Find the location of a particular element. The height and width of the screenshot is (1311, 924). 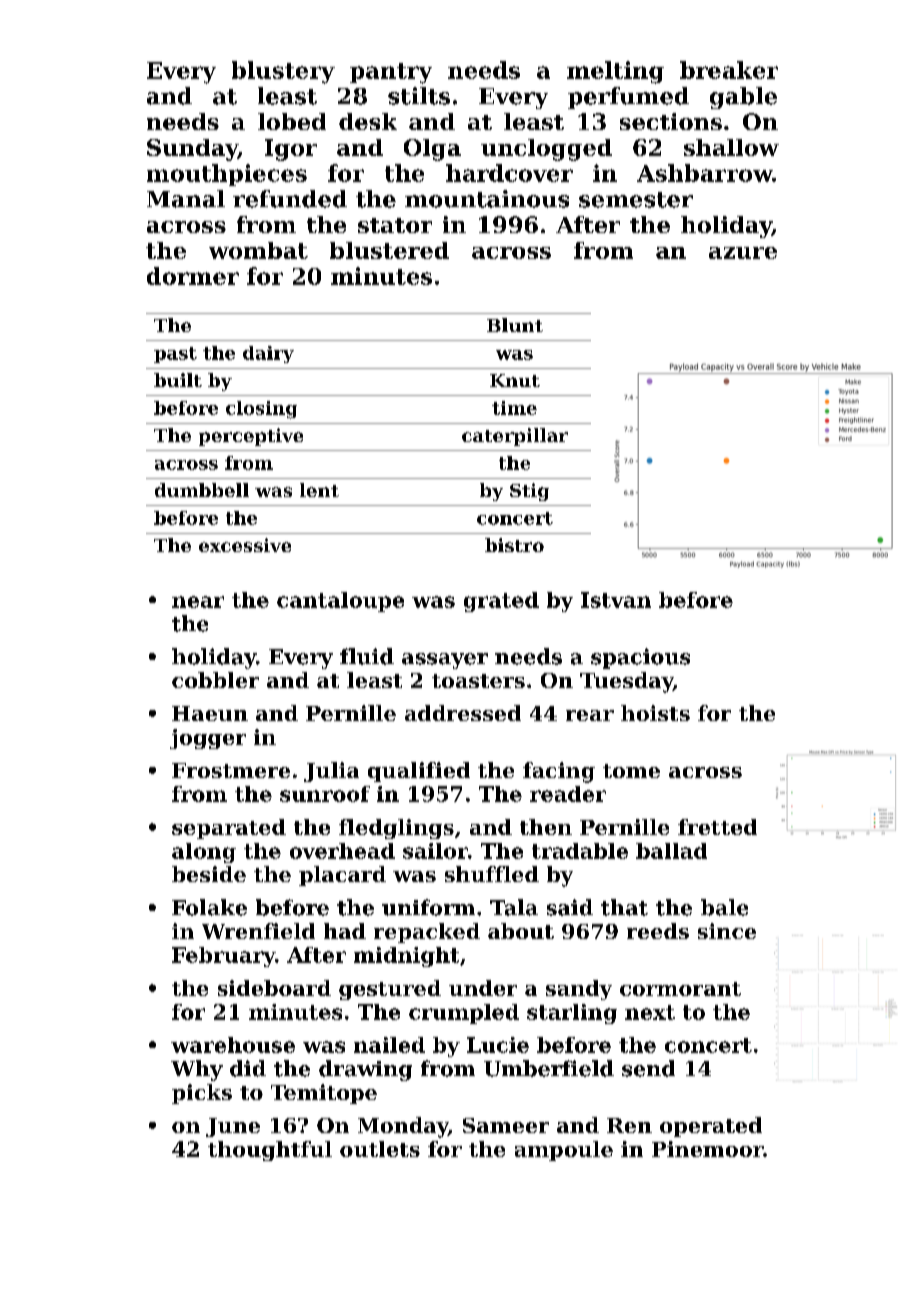

excessive is located at coordinates (245, 545).
